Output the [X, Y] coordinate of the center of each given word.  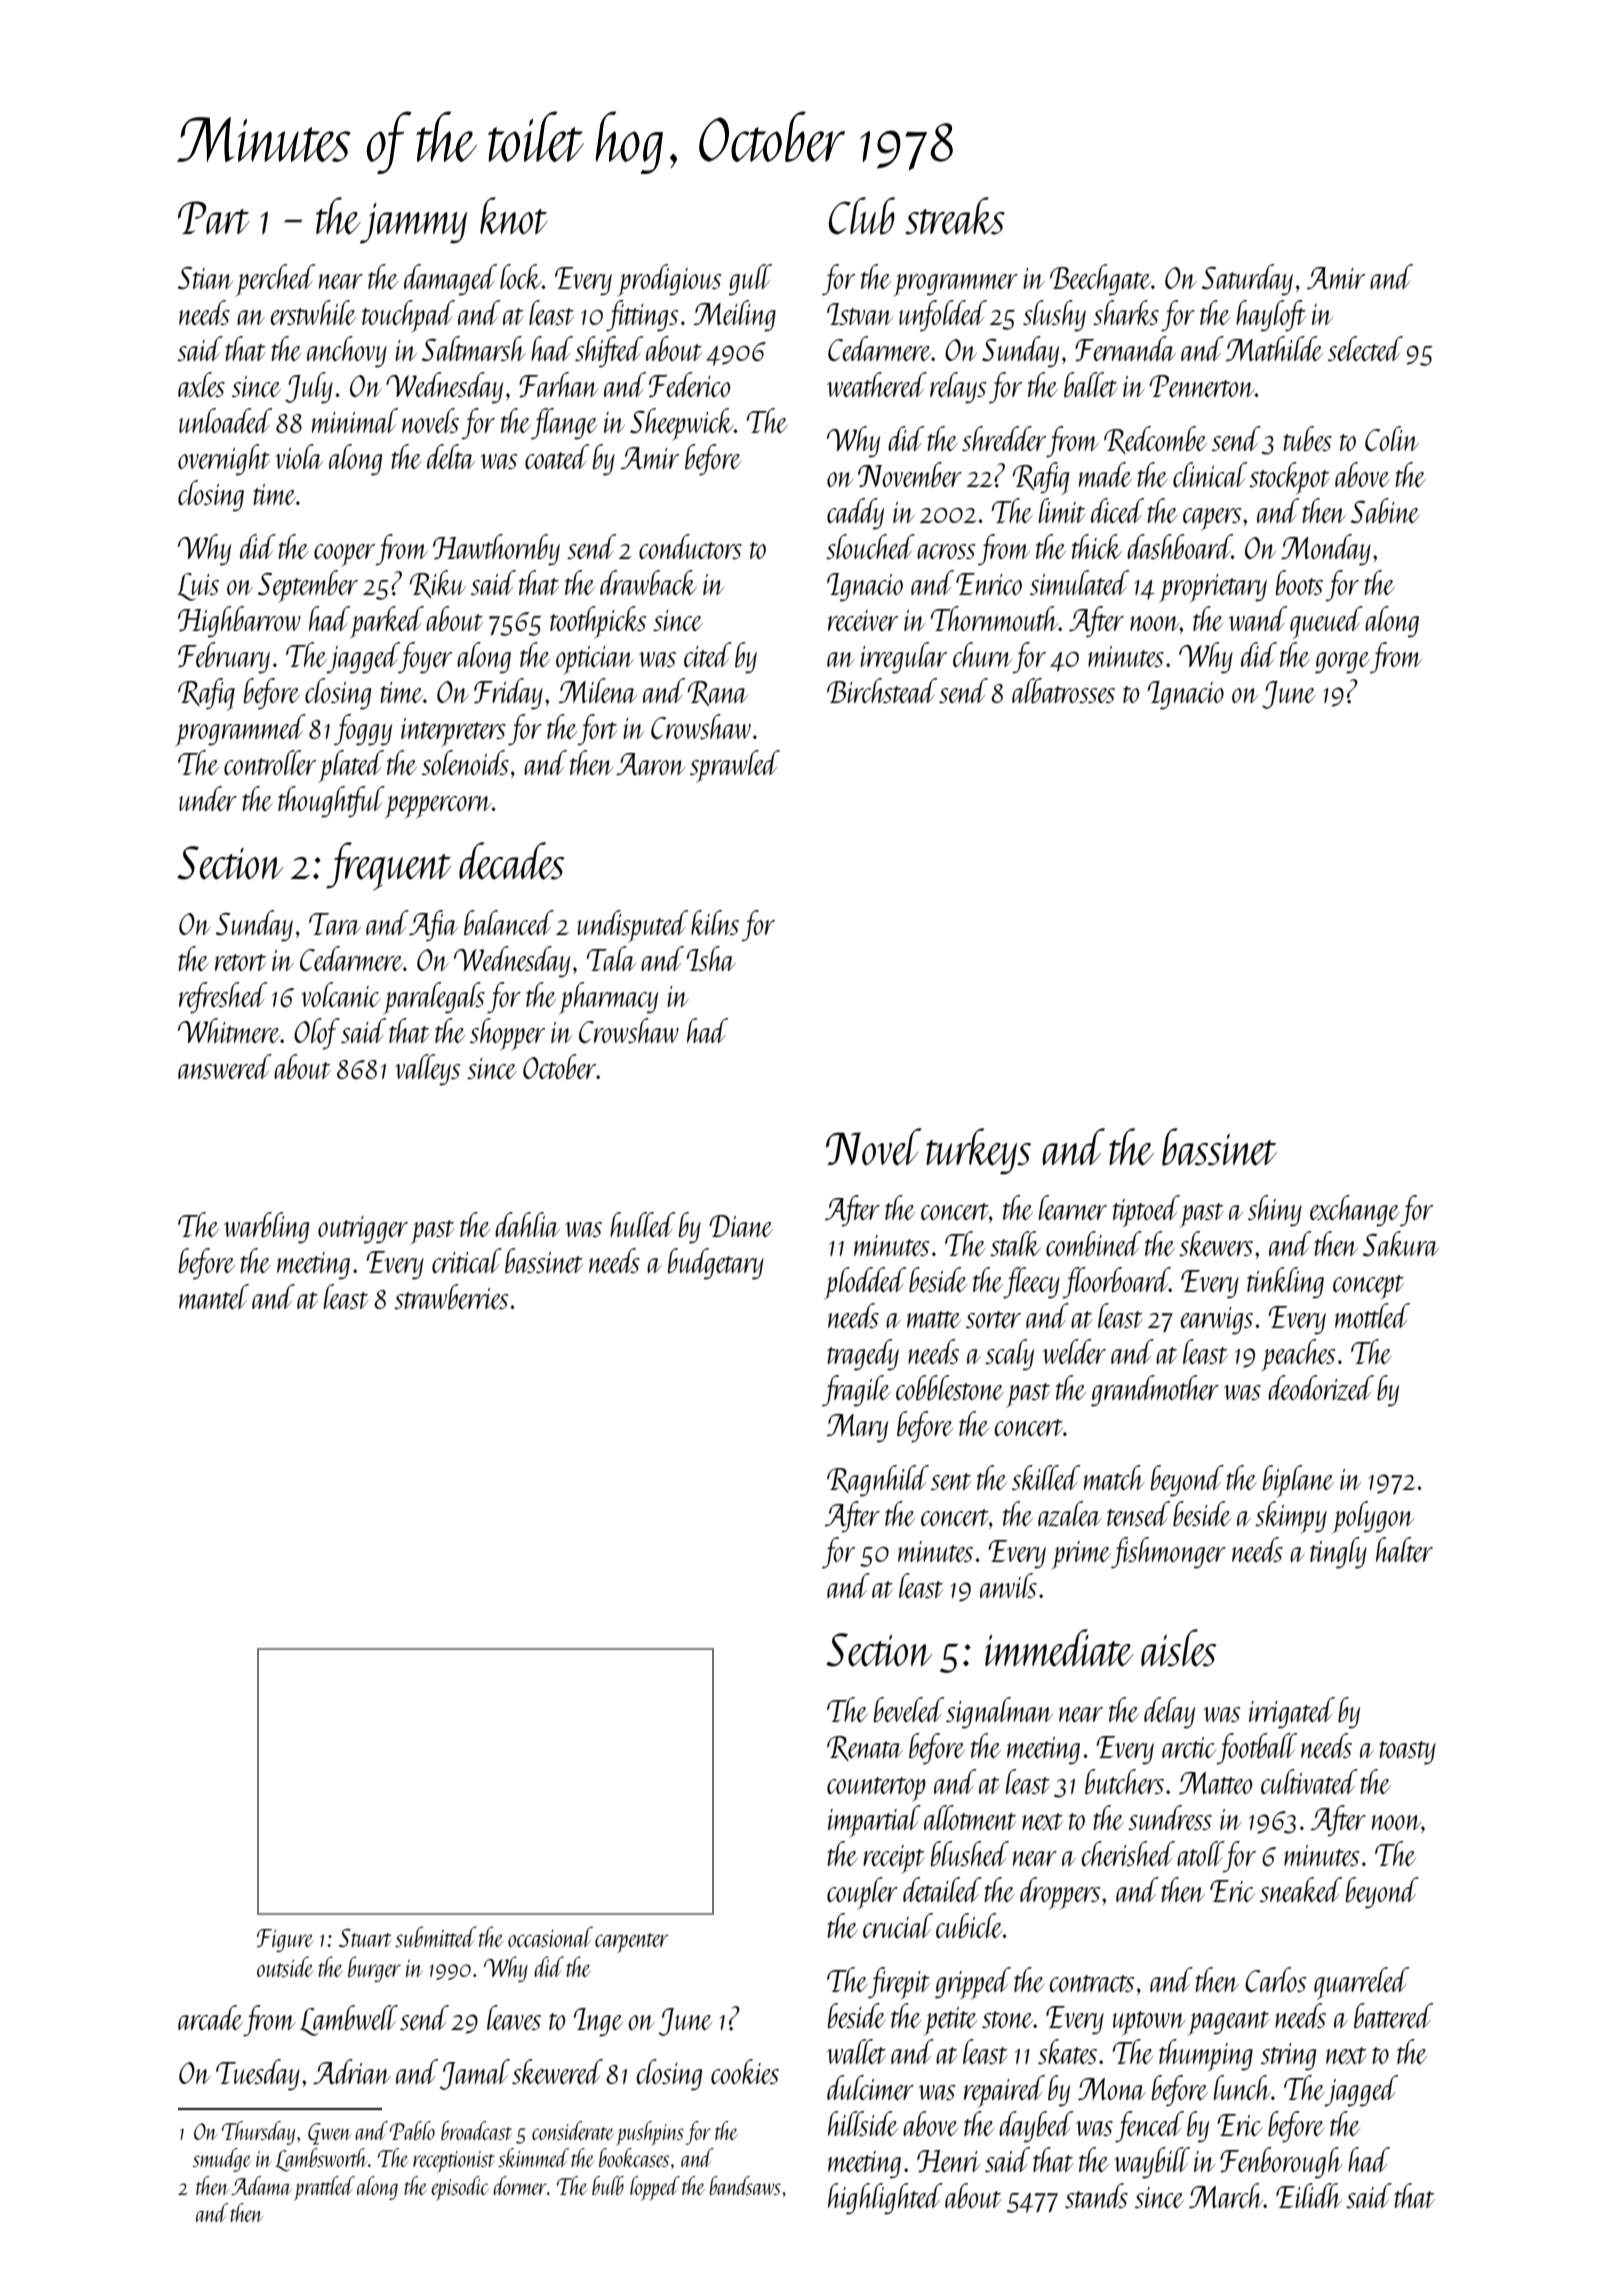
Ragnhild [878, 1481]
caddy [855, 514]
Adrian [352, 2072]
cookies [745, 2071]
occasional [550, 1936]
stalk [1015, 1243]
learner [1073, 1207]
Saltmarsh [474, 348]
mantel [214, 1296]
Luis [198, 587]
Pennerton [1202, 386]
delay [1169, 1713]
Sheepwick [682, 424]
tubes [1307, 438]
